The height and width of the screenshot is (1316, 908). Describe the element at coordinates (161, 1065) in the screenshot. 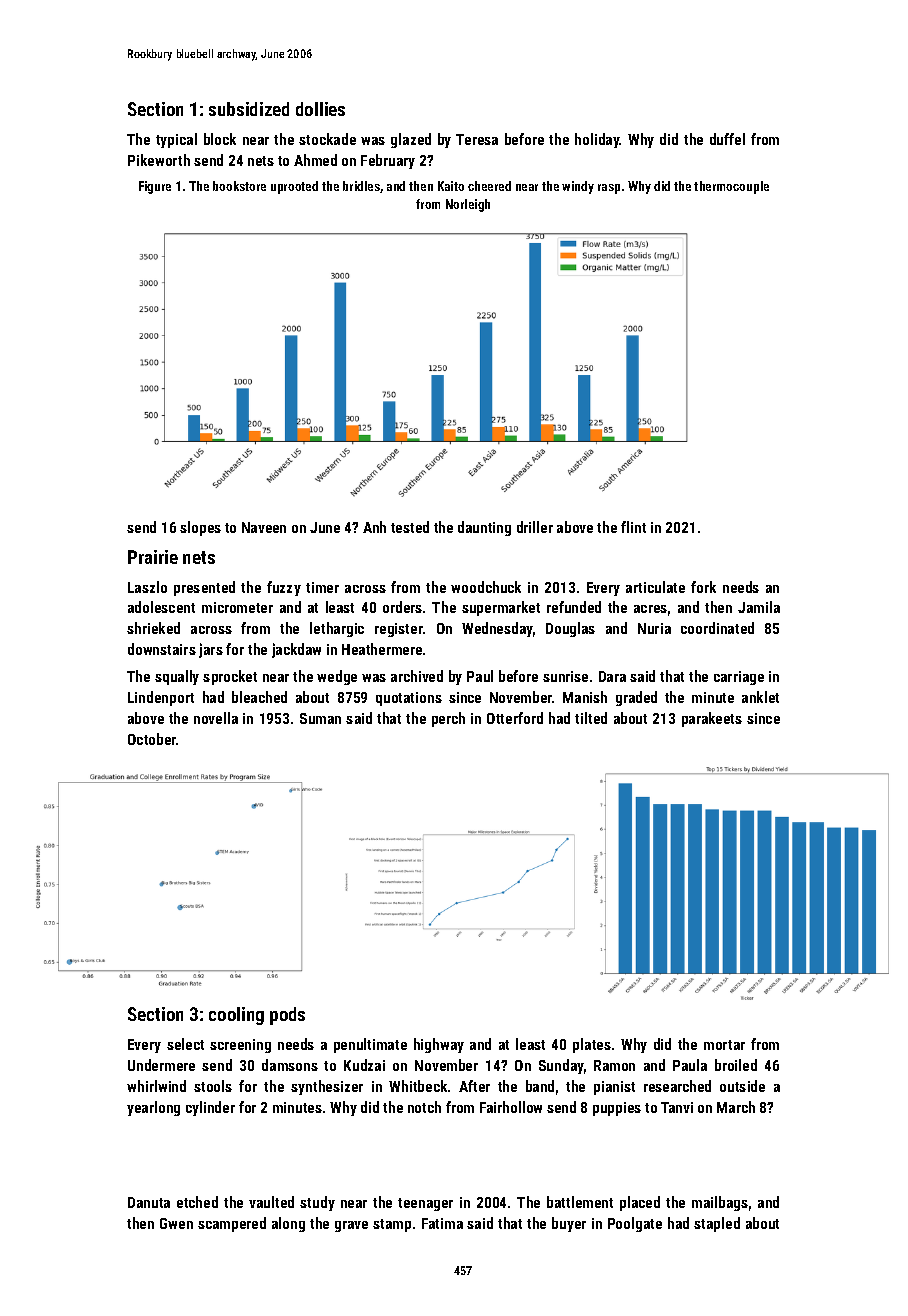

I see `Undermere` at that location.
